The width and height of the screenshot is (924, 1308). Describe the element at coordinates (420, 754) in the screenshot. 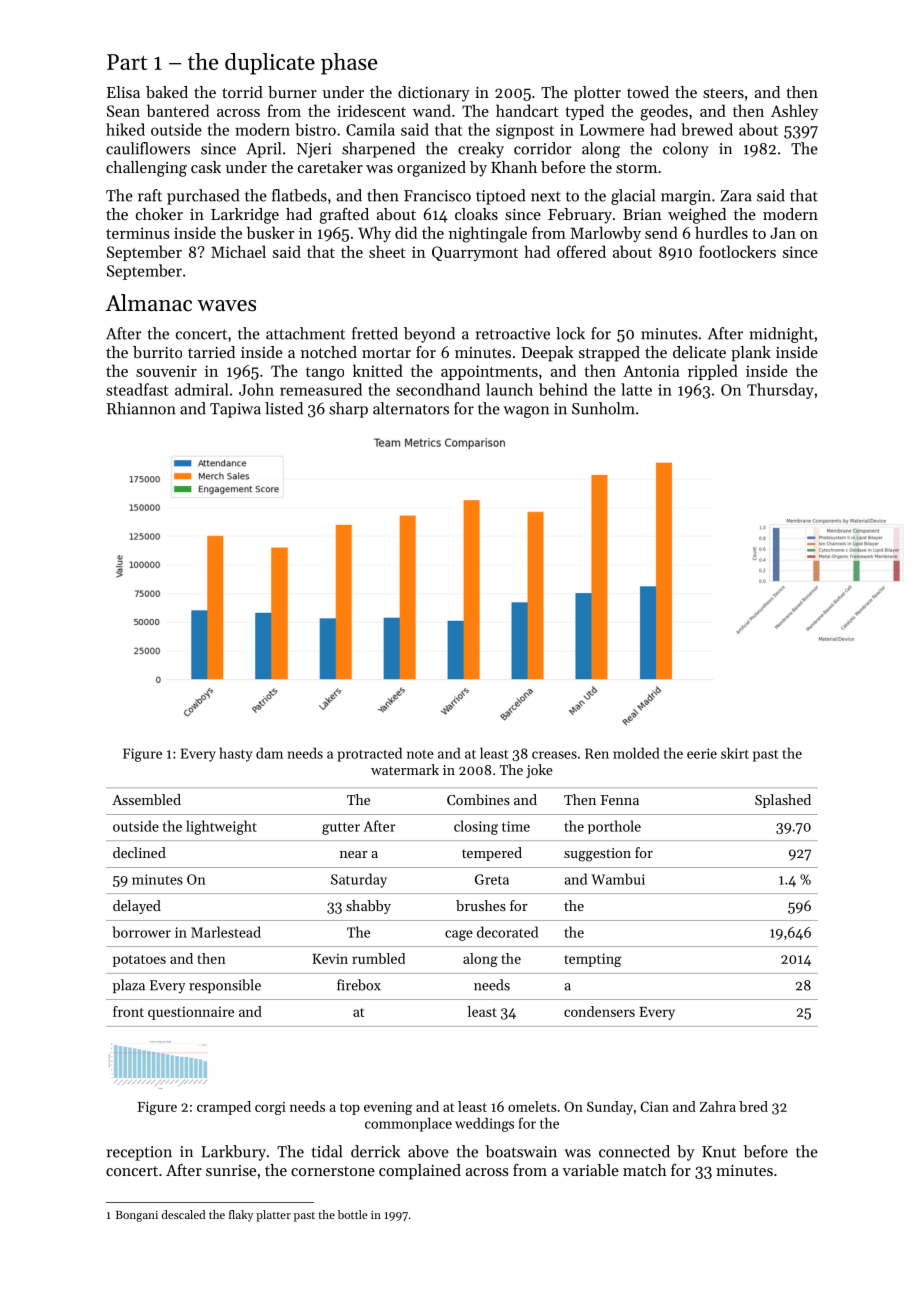

I see `note` at that location.
